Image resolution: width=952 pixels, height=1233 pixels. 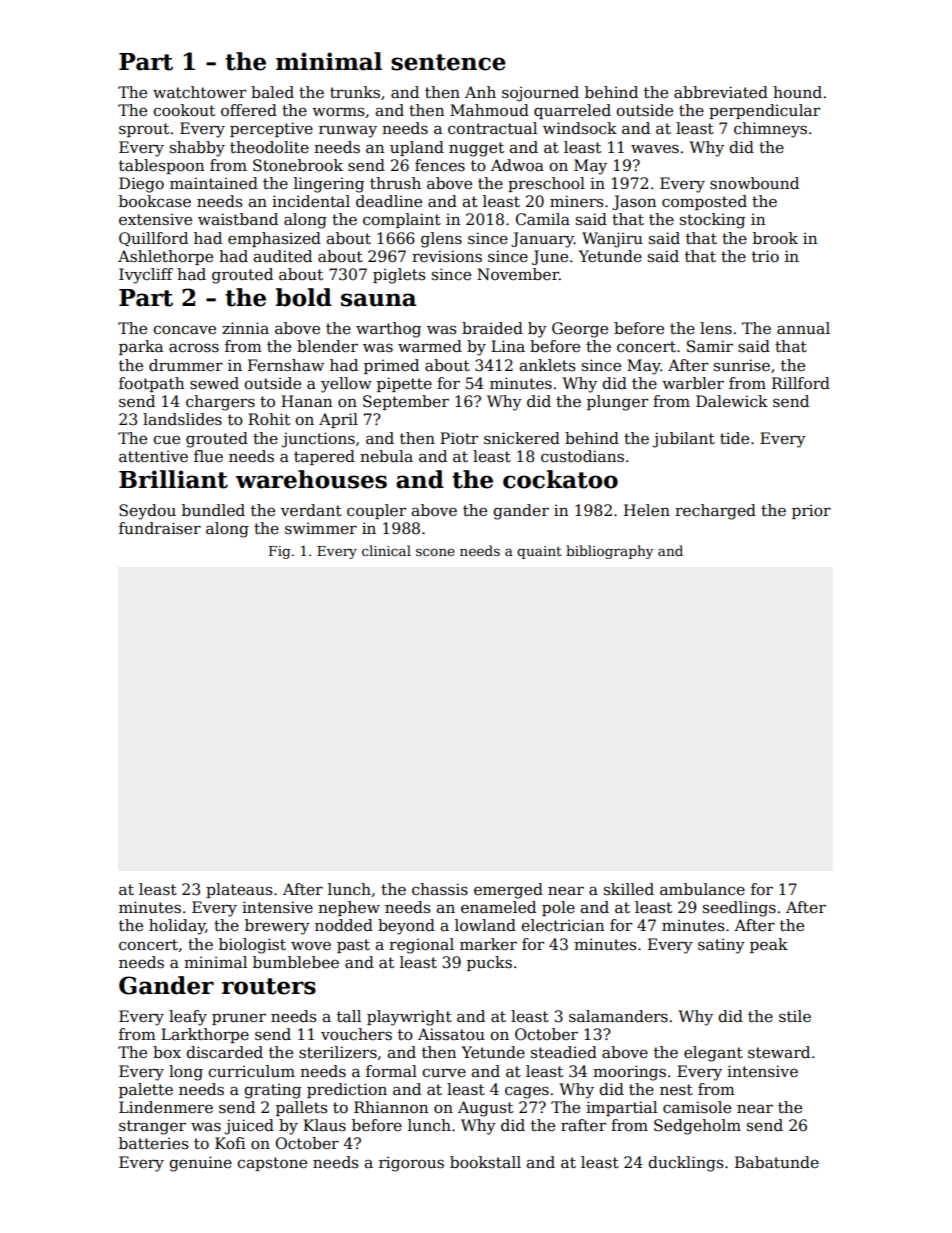 I want to click on watchtower, so click(x=199, y=92).
